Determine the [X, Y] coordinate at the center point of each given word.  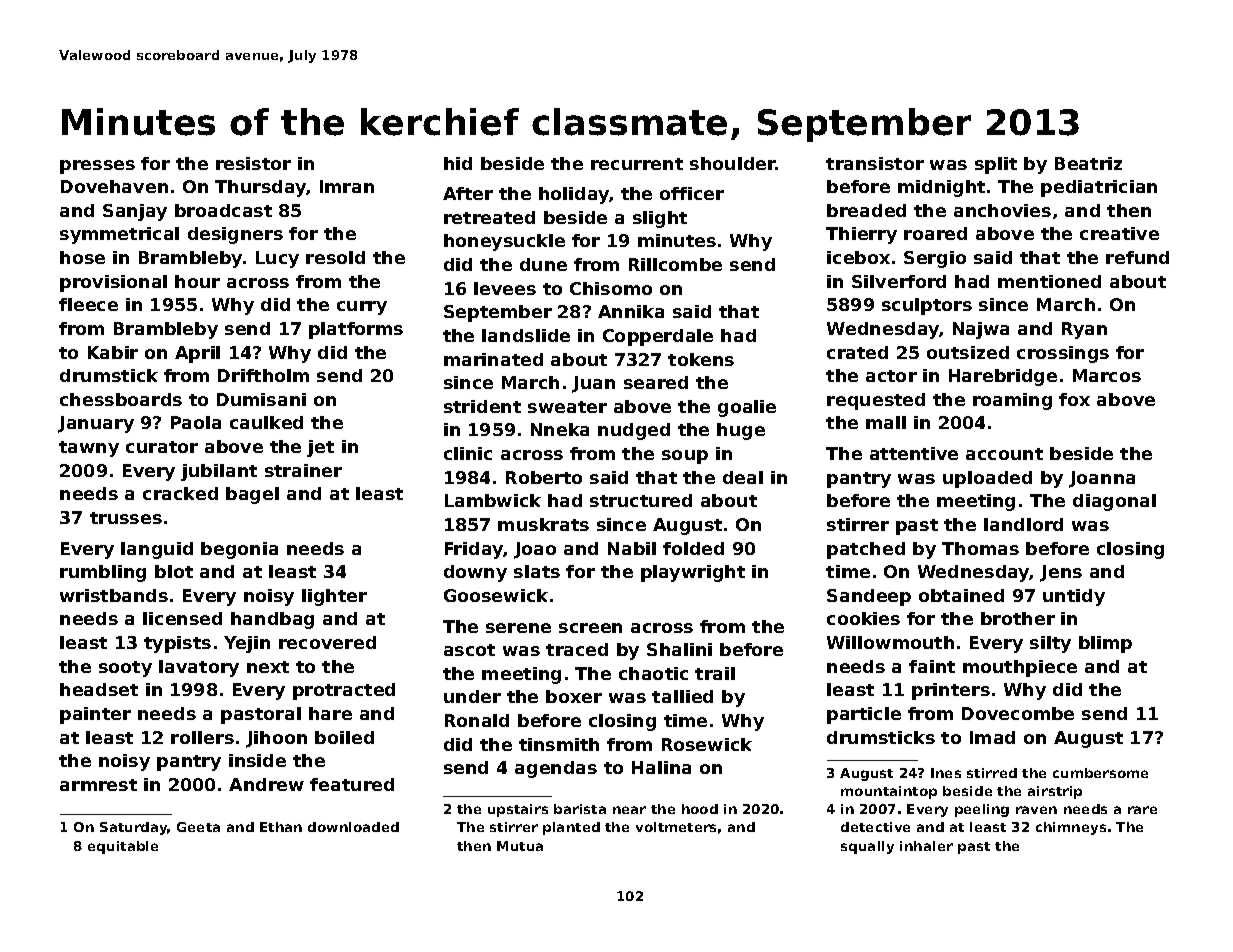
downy [475, 573]
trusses [126, 518]
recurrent [637, 164]
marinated [493, 359]
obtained [961, 595]
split [996, 165]
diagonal [1114, 502]
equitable [123, 847]
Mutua [520, 846]
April [197, 354]
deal [743, 477]
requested [876, 401]
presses [97, 167]
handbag [272, 620]
